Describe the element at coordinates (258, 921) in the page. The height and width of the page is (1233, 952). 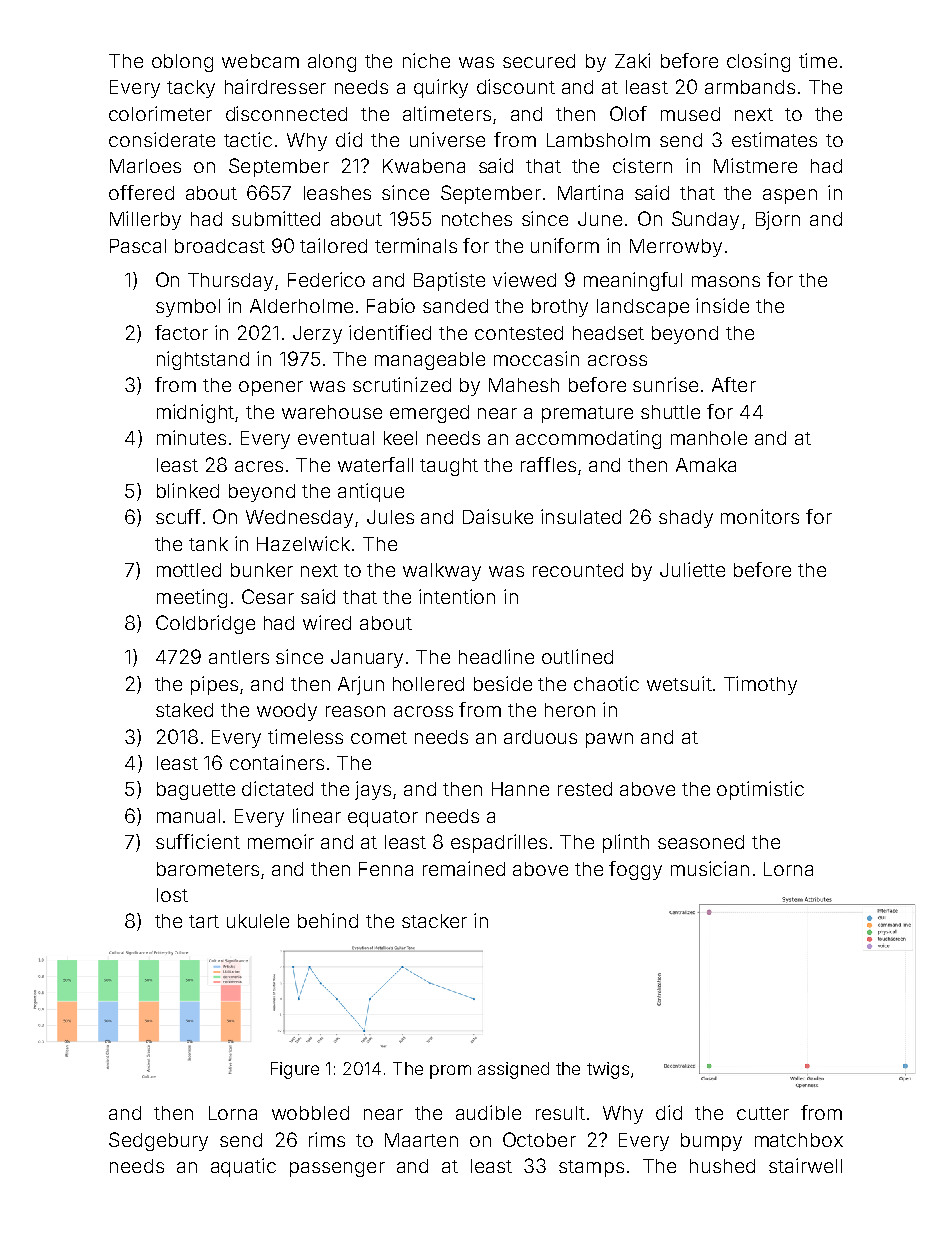
I see `ukulele` at that location.
